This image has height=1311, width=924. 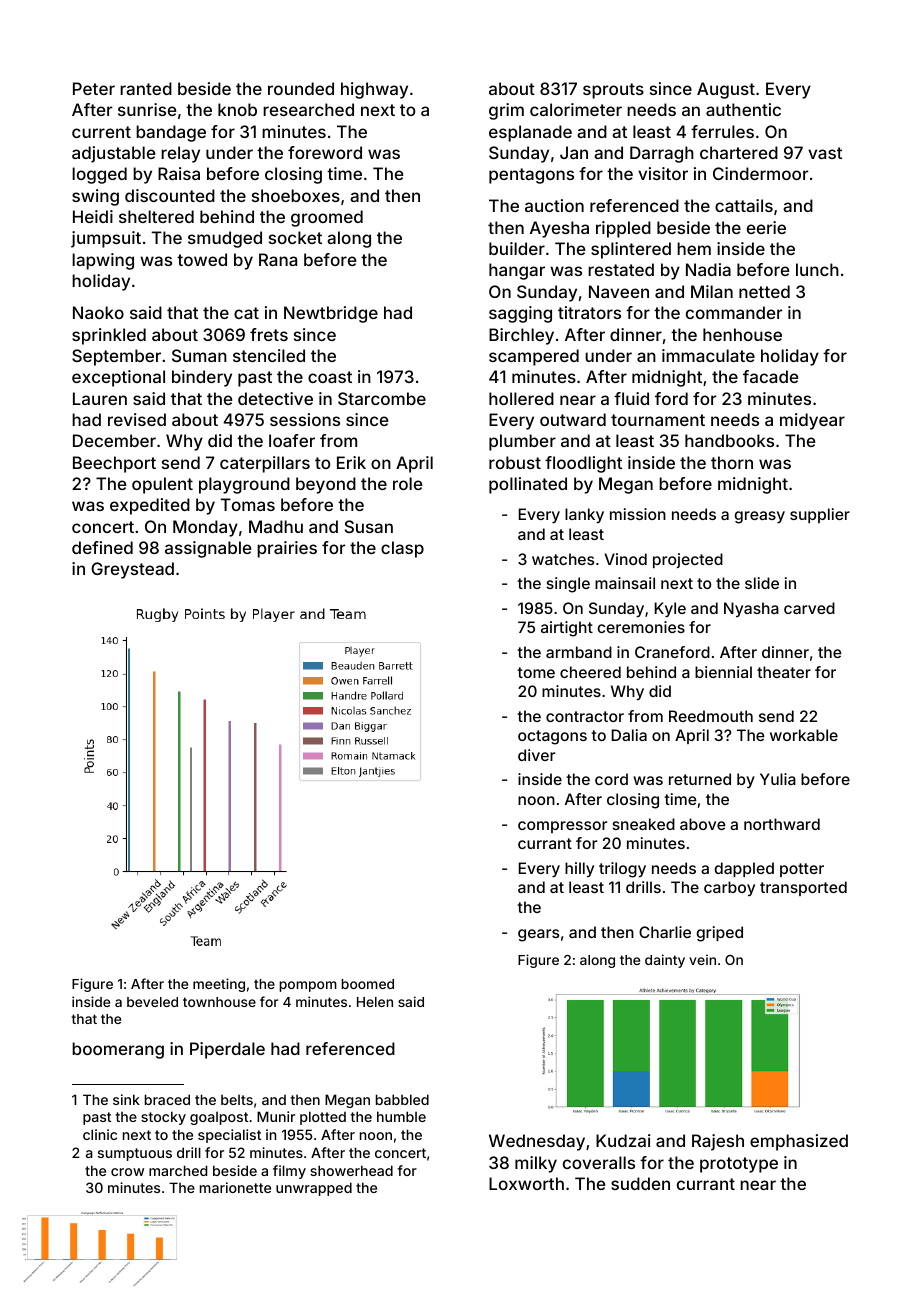 What do you see at coordinates (522, 442) in the image?
I see `plumber` at bounding box center [522, 442].
